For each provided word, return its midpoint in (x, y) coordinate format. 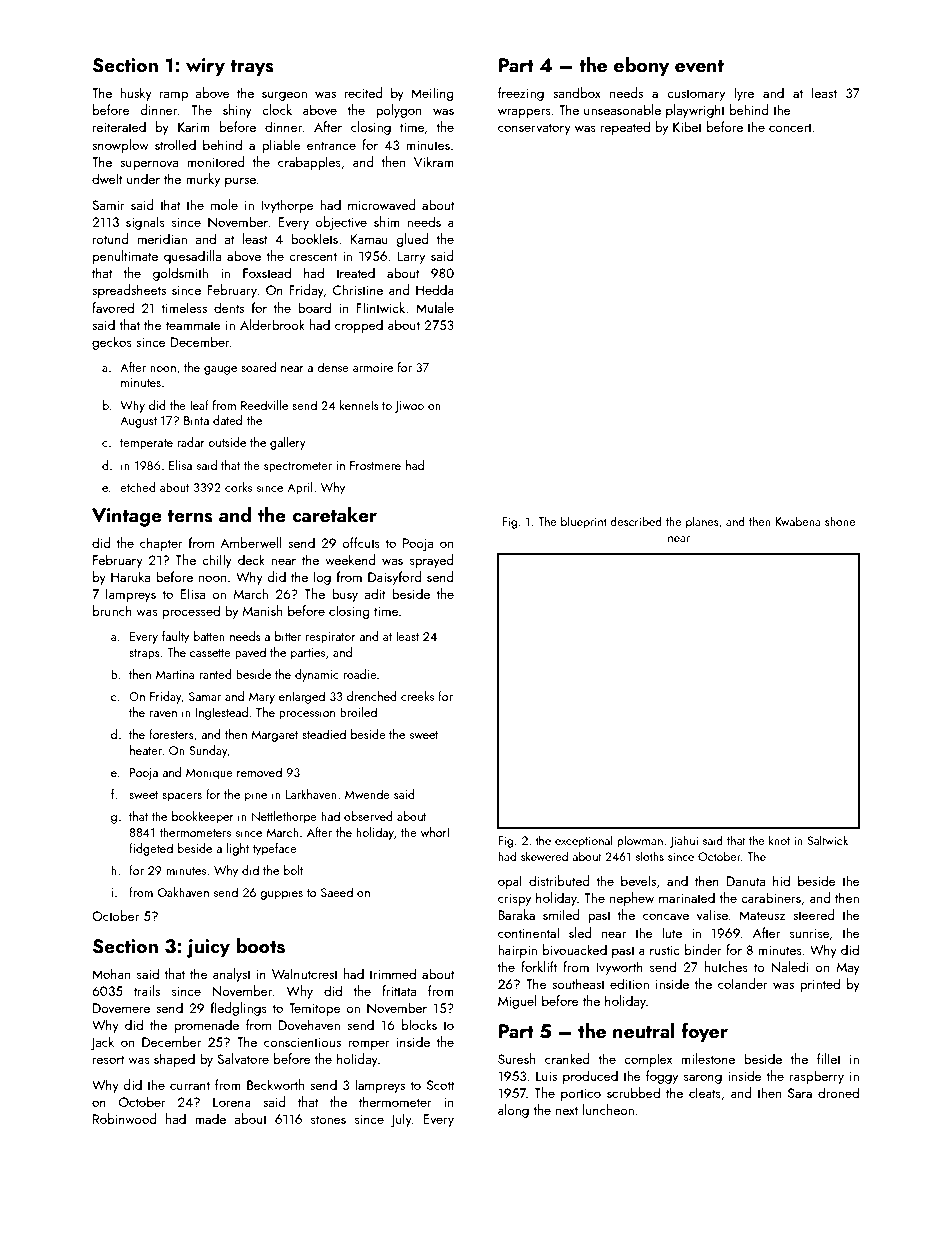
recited (363, 92)
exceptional (584, 841)
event (699, 66)
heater (146, 750)
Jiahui (683, 841)
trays (252, 68)
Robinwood (124, 1118)
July (401, 1120)
